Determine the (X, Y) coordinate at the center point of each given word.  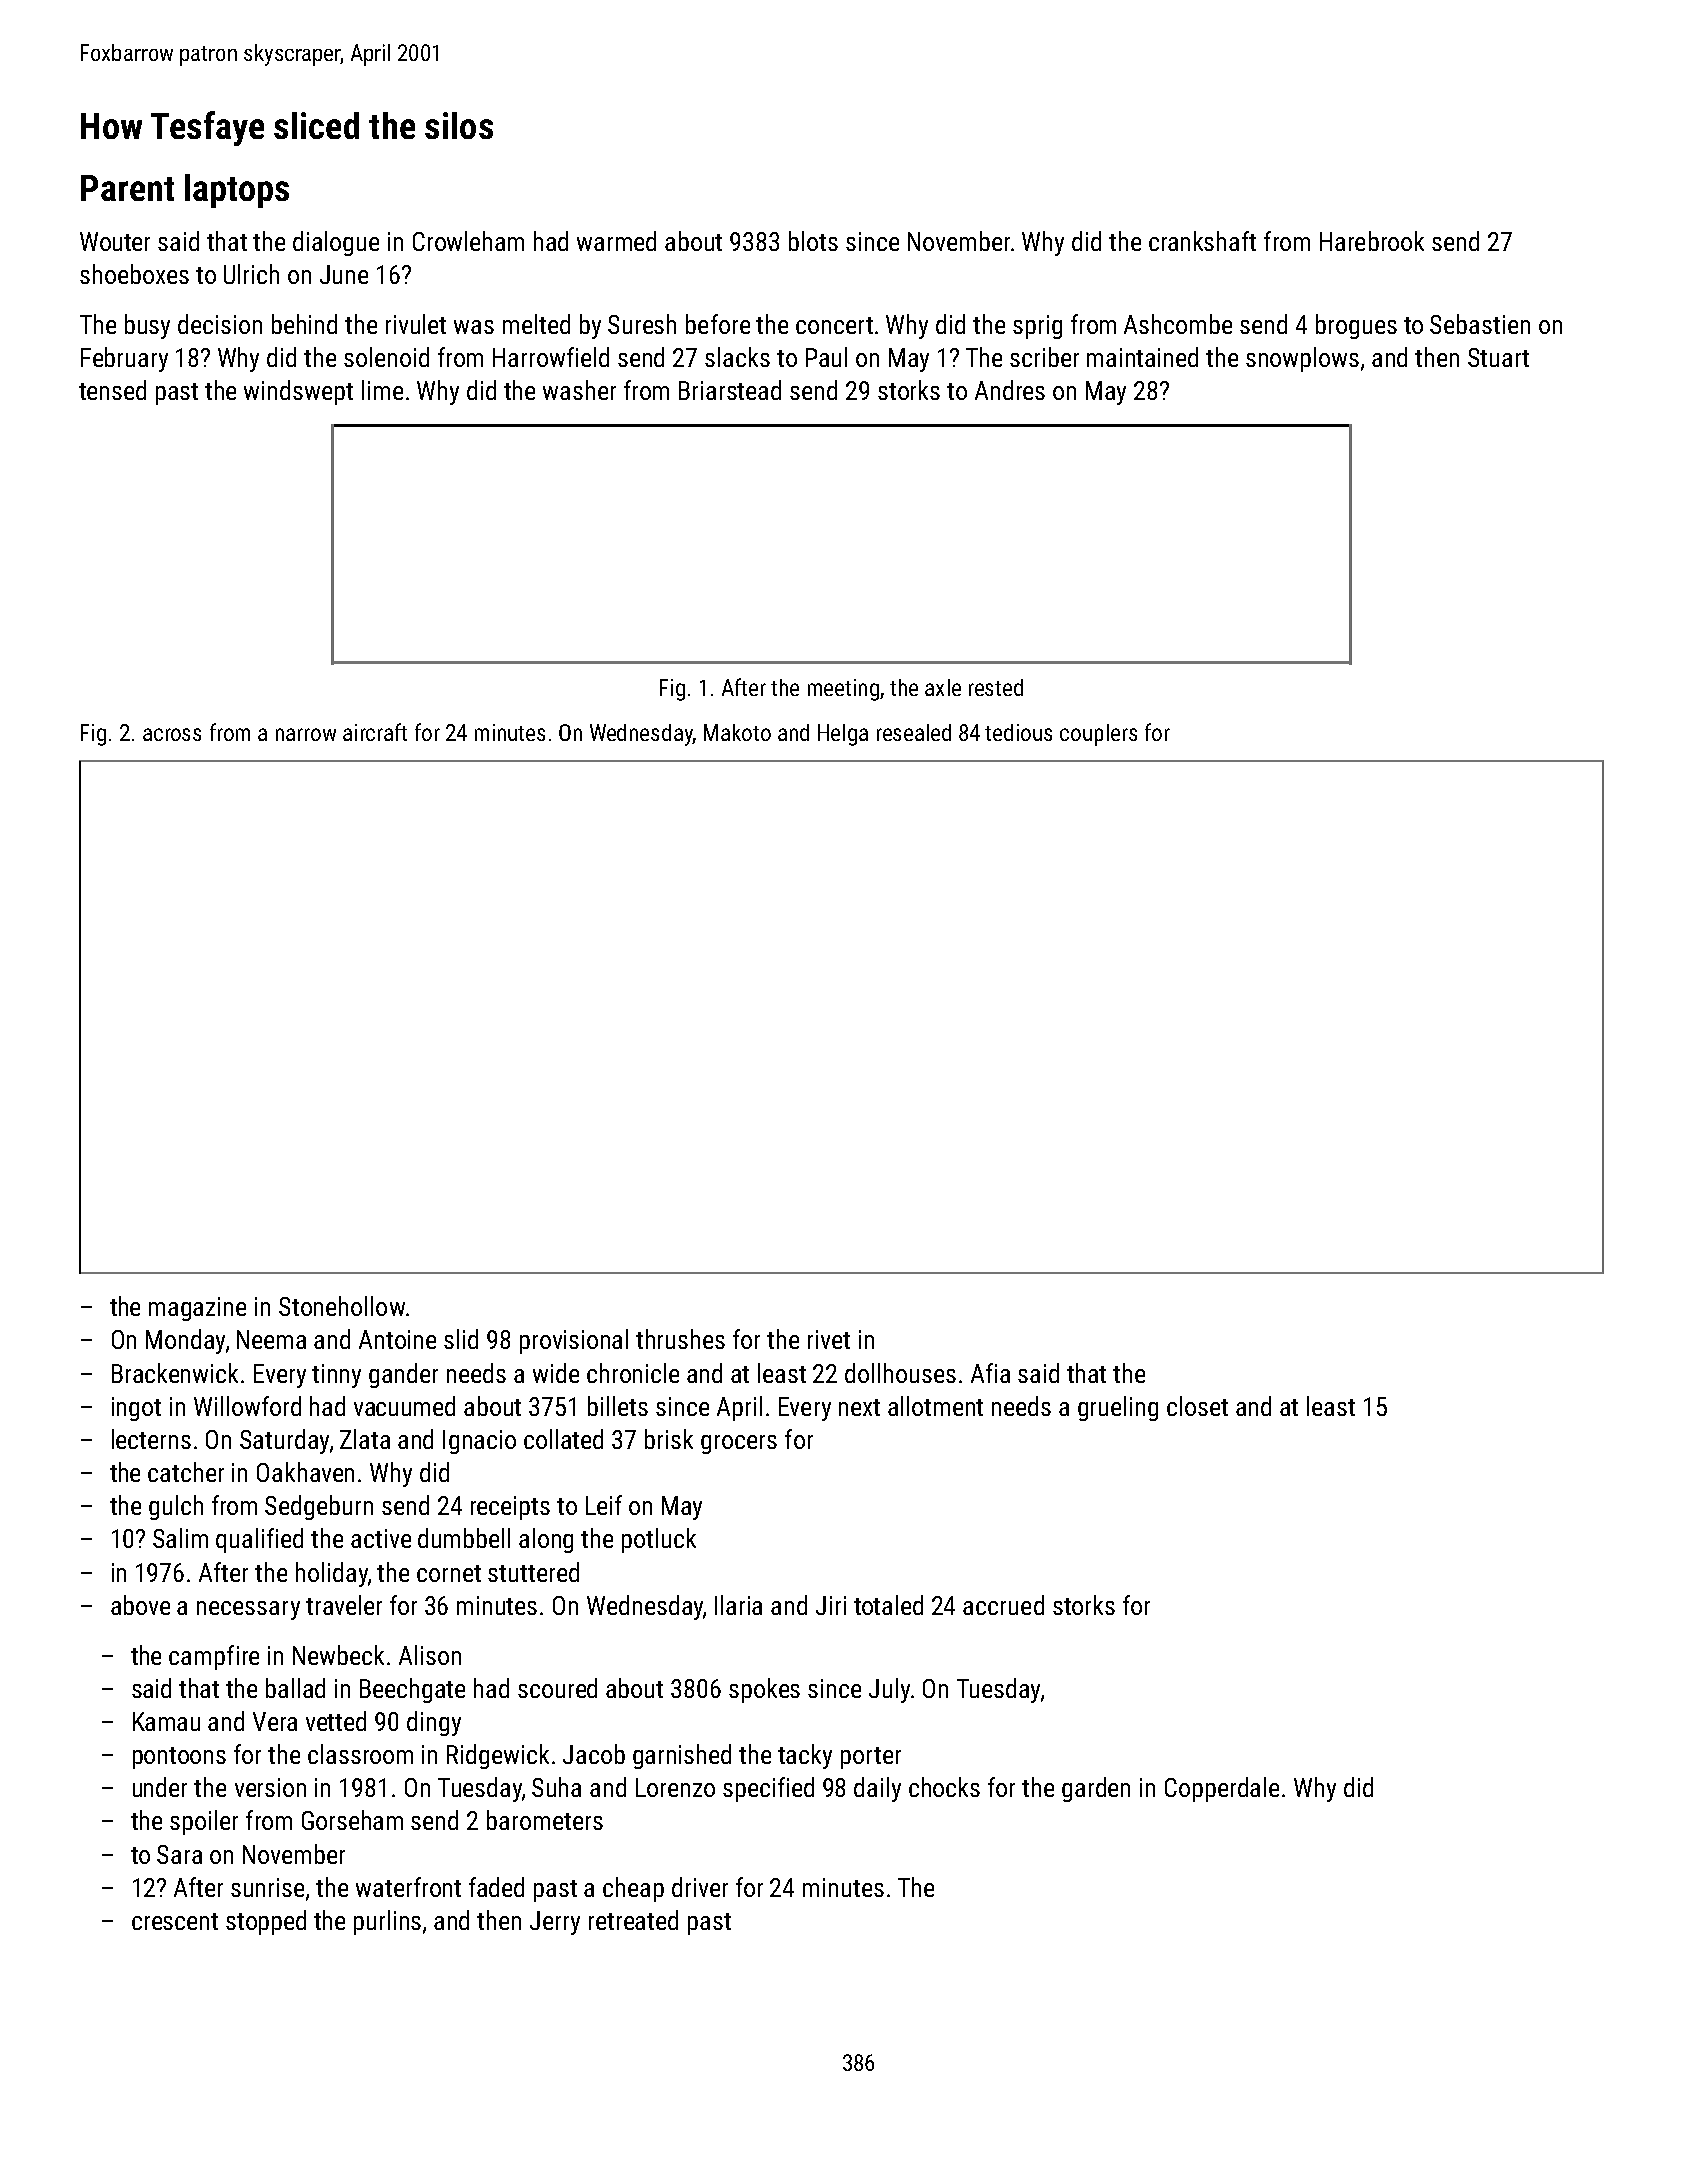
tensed (112, 390)
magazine (197, 1309)
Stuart (1498, 357)
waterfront (408, 1887)
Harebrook (1372, 241)
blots (813, 241)
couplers (1098, 735)
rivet (829, 1339)
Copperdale (1222, 1789)
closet (1197, 1406)
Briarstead (730, 390)
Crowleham (468, 241)
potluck (659, 1540)
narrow (306, 734)
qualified (259, 1540)
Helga (843, 735)
